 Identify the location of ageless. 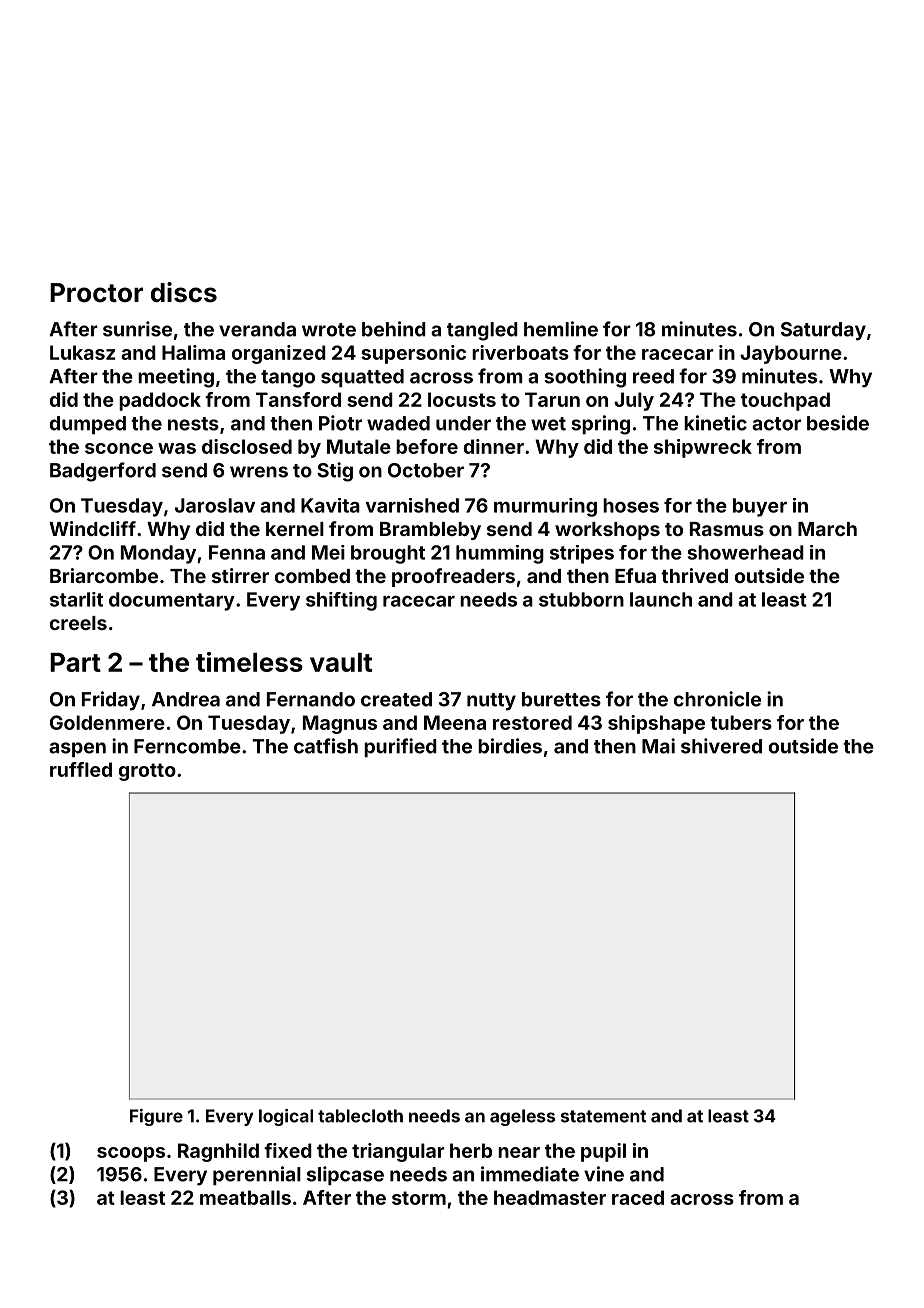
(522, 1117).
